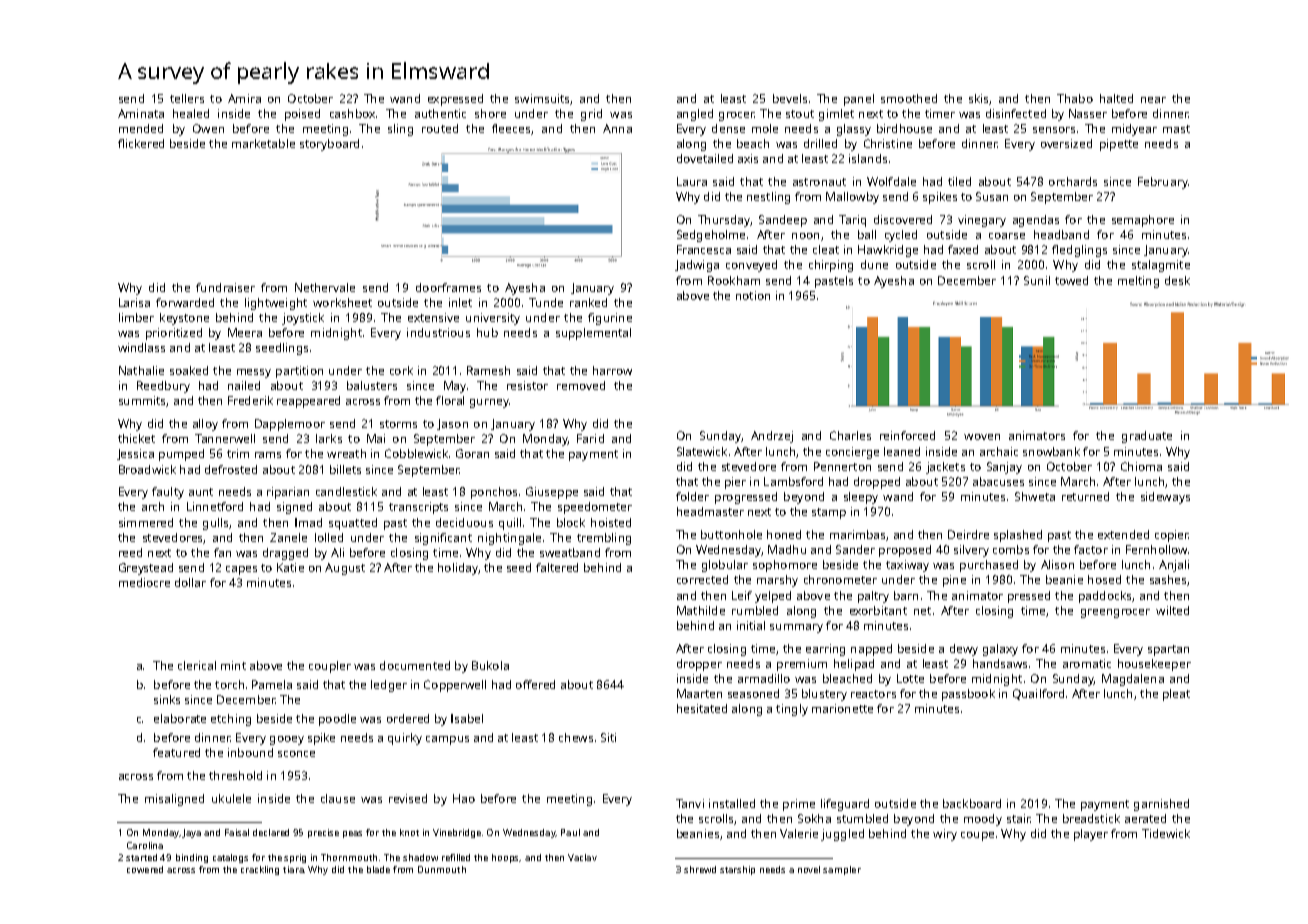 Image resolution: width=1308 pixels, height=924 pixels. What do you see at coordinates (992, 196) in the screenshot?
I see `Susan` at bounding box center [992, 196].
